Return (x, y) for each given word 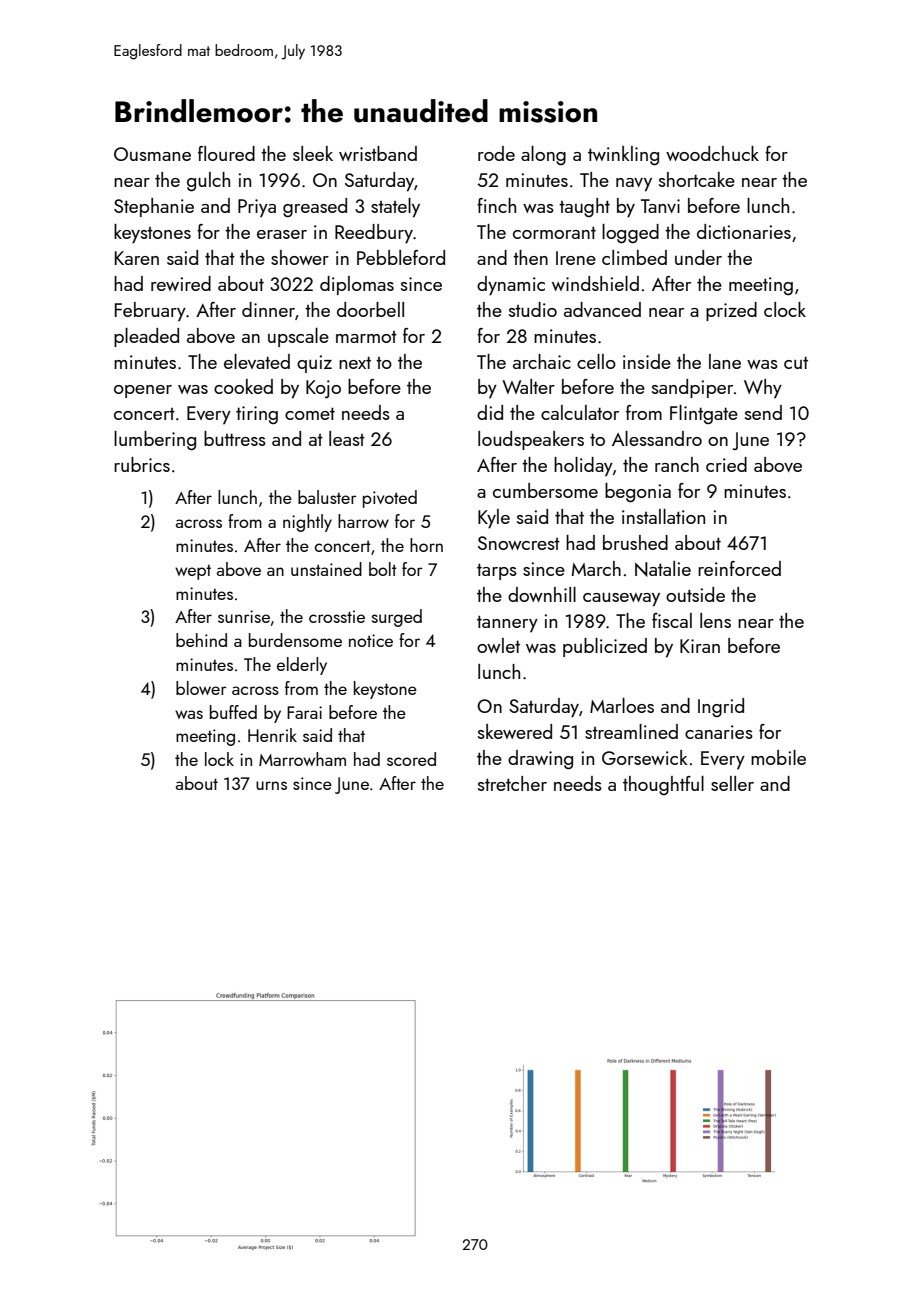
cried (726, 464)
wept (193, 572)
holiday (583, 467)
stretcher (512, 783)
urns (271, 785)
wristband (378, 153)
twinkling (623, 156)
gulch (208, 182)
